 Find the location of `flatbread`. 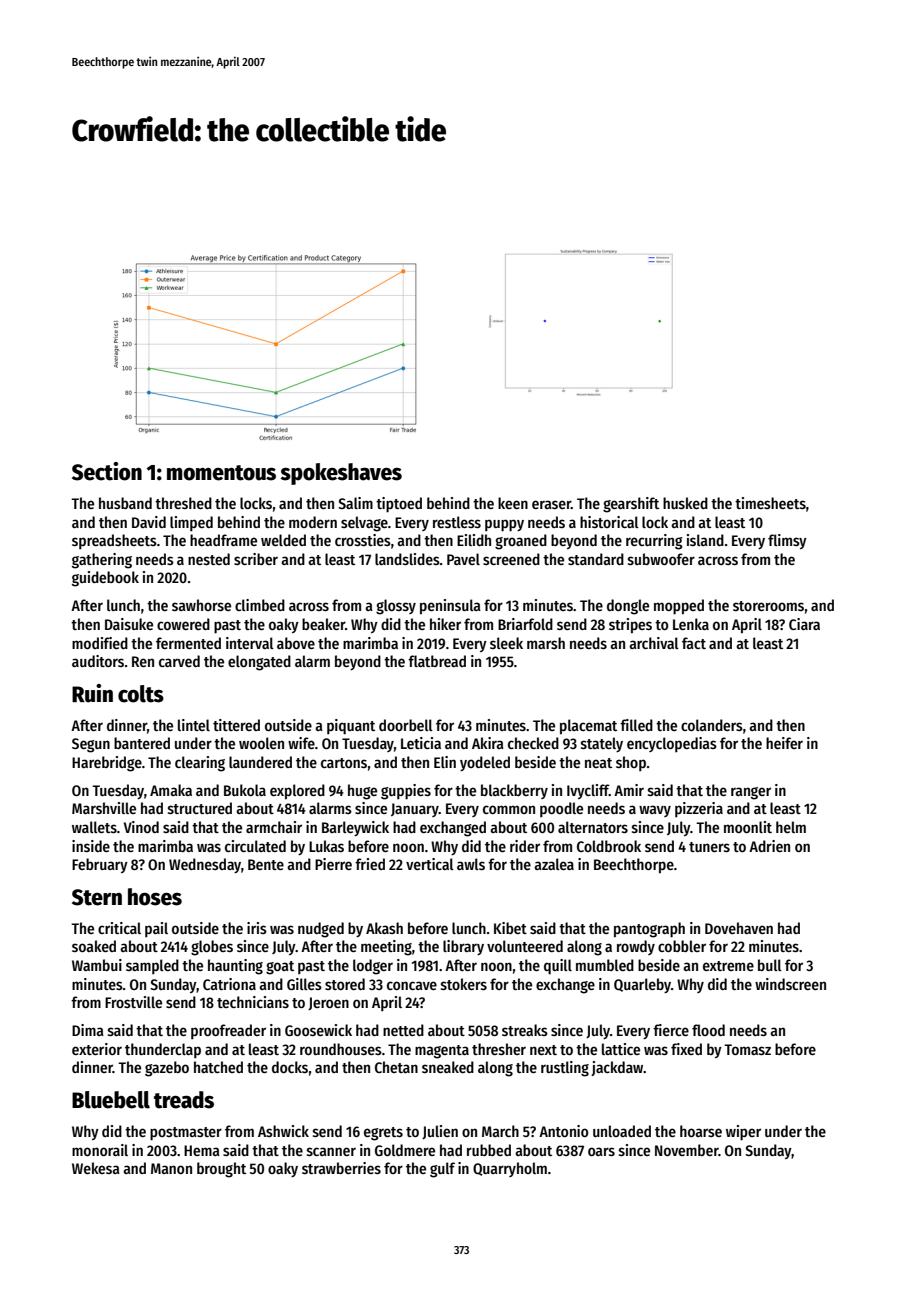

flatbread is located at coordinates (437, 661).
